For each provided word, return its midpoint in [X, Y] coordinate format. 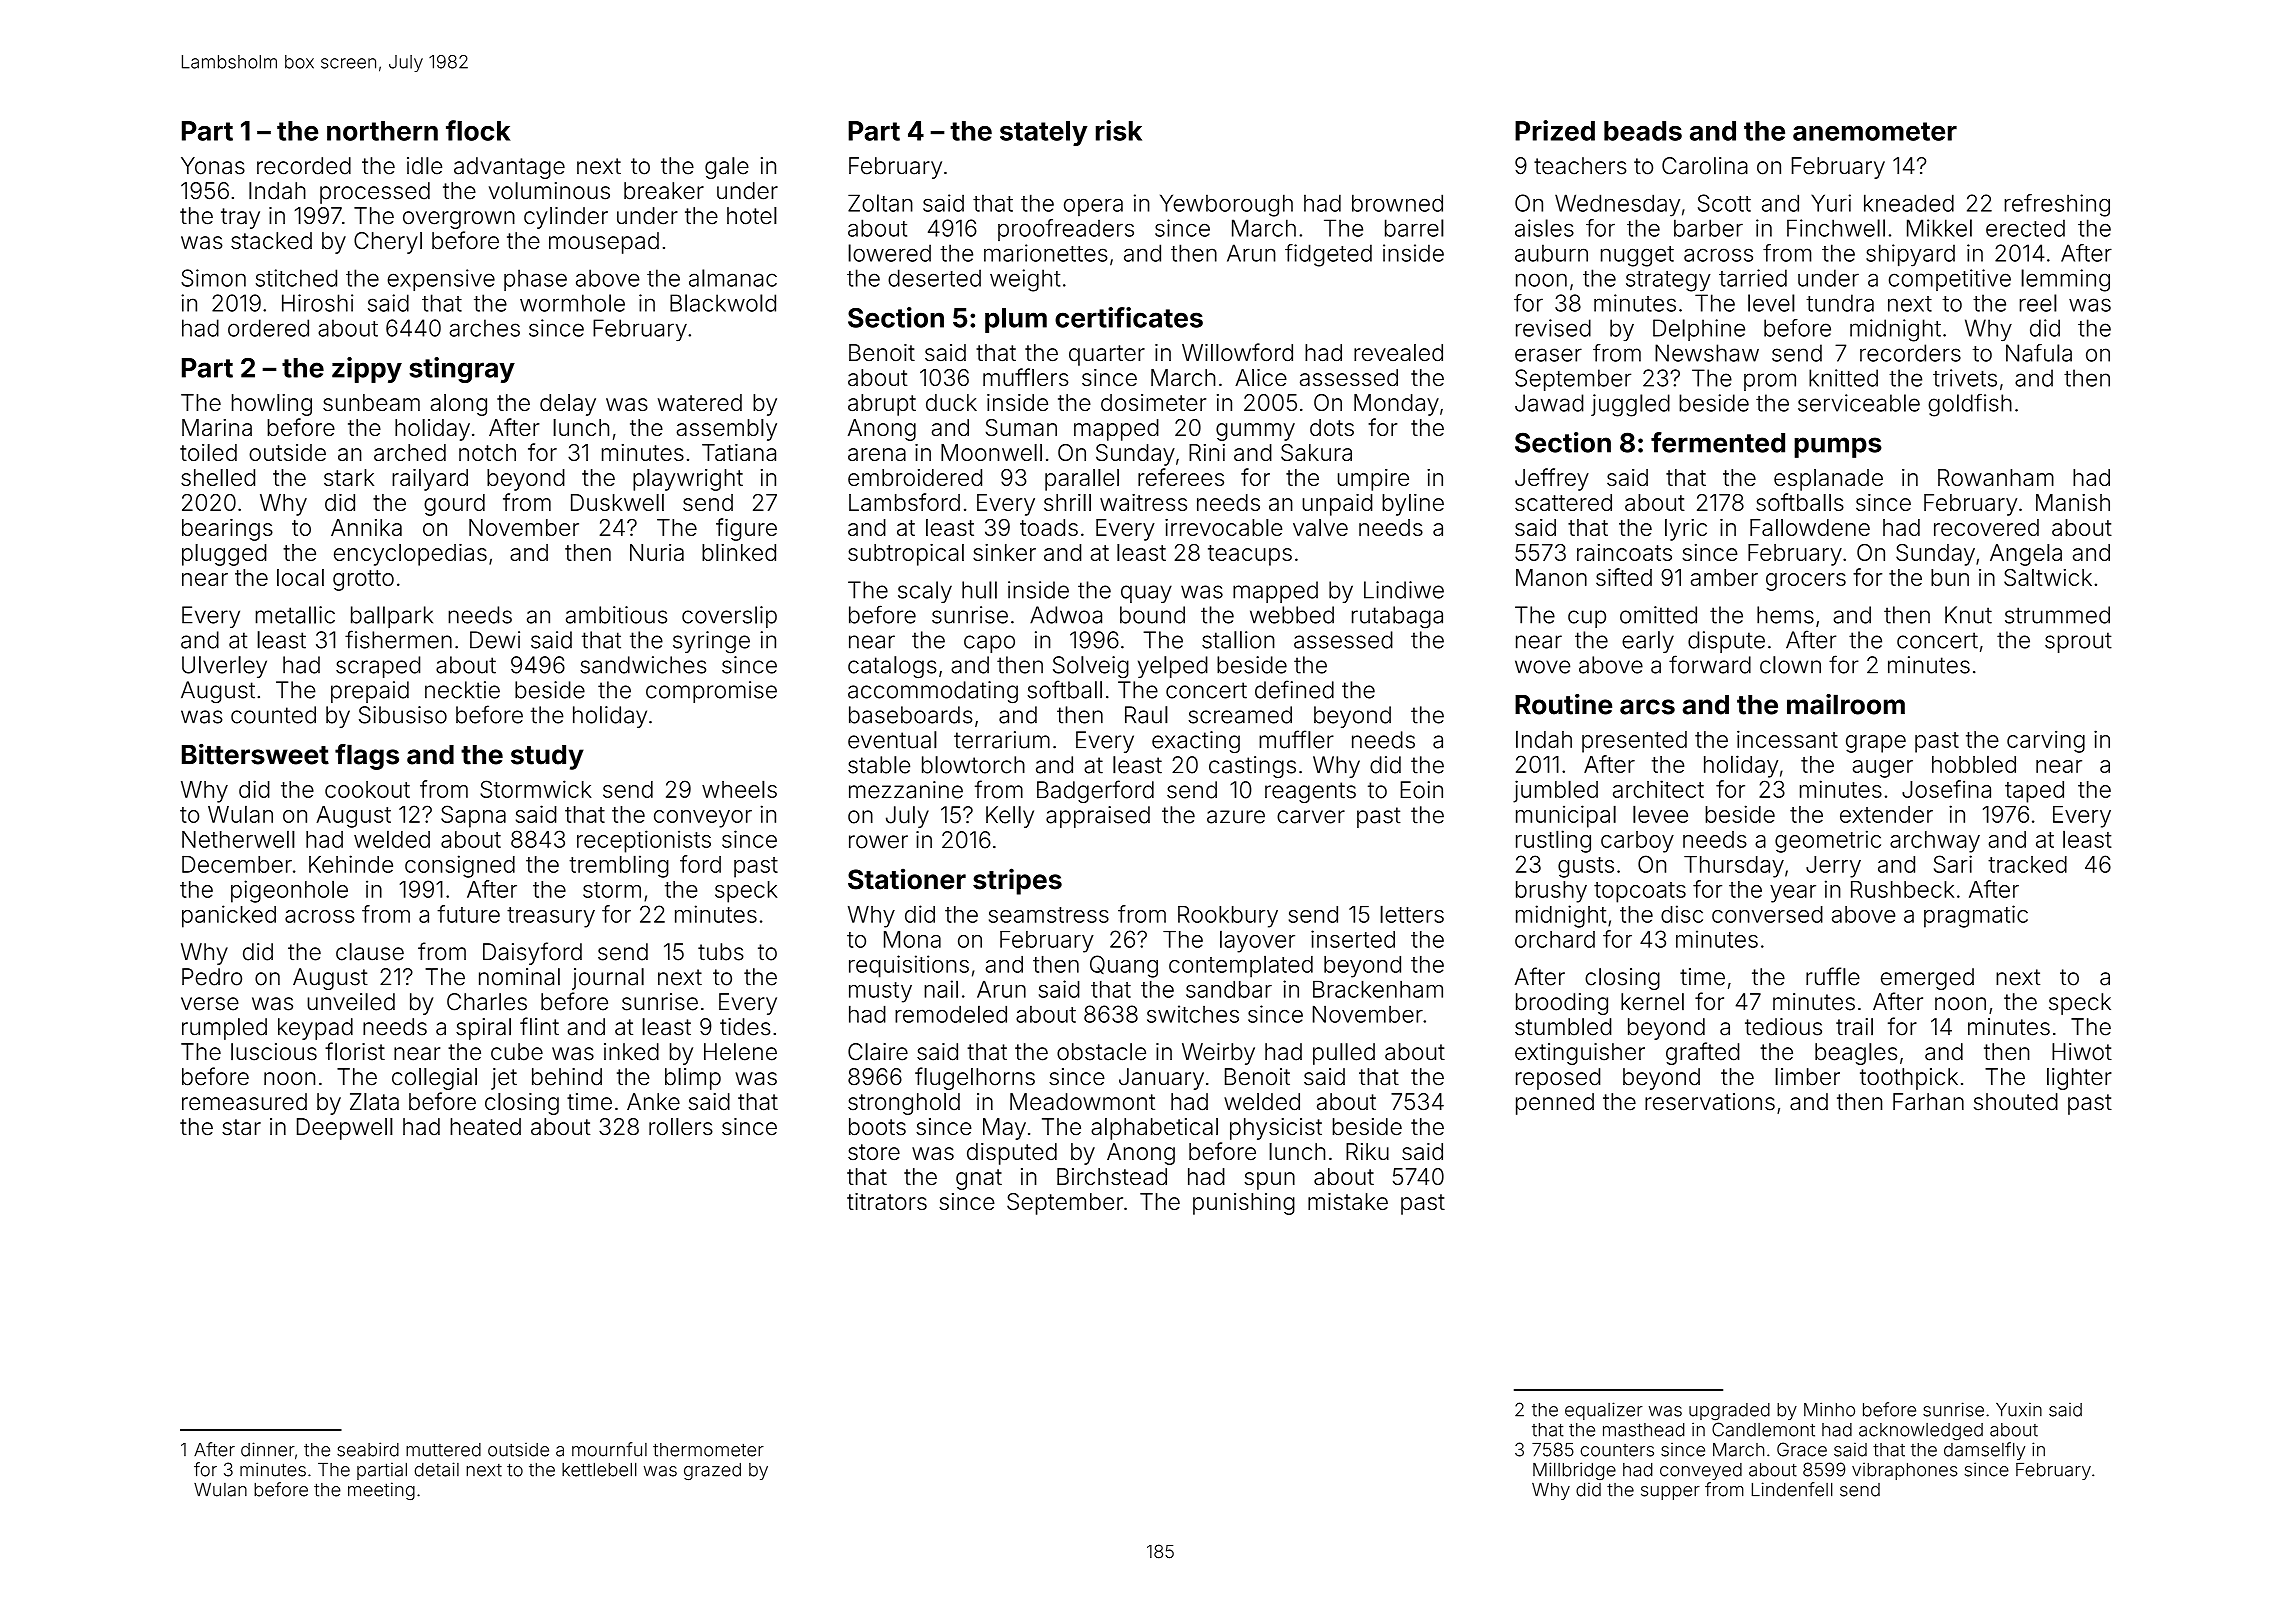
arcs [1647, 707]
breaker [664, 191]
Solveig [1091, 667]
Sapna [473, 816]
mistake [1348, 1201]
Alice [1261, 377]
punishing [1244, 1204]
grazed [712, 1471]
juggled [1630, 405]
